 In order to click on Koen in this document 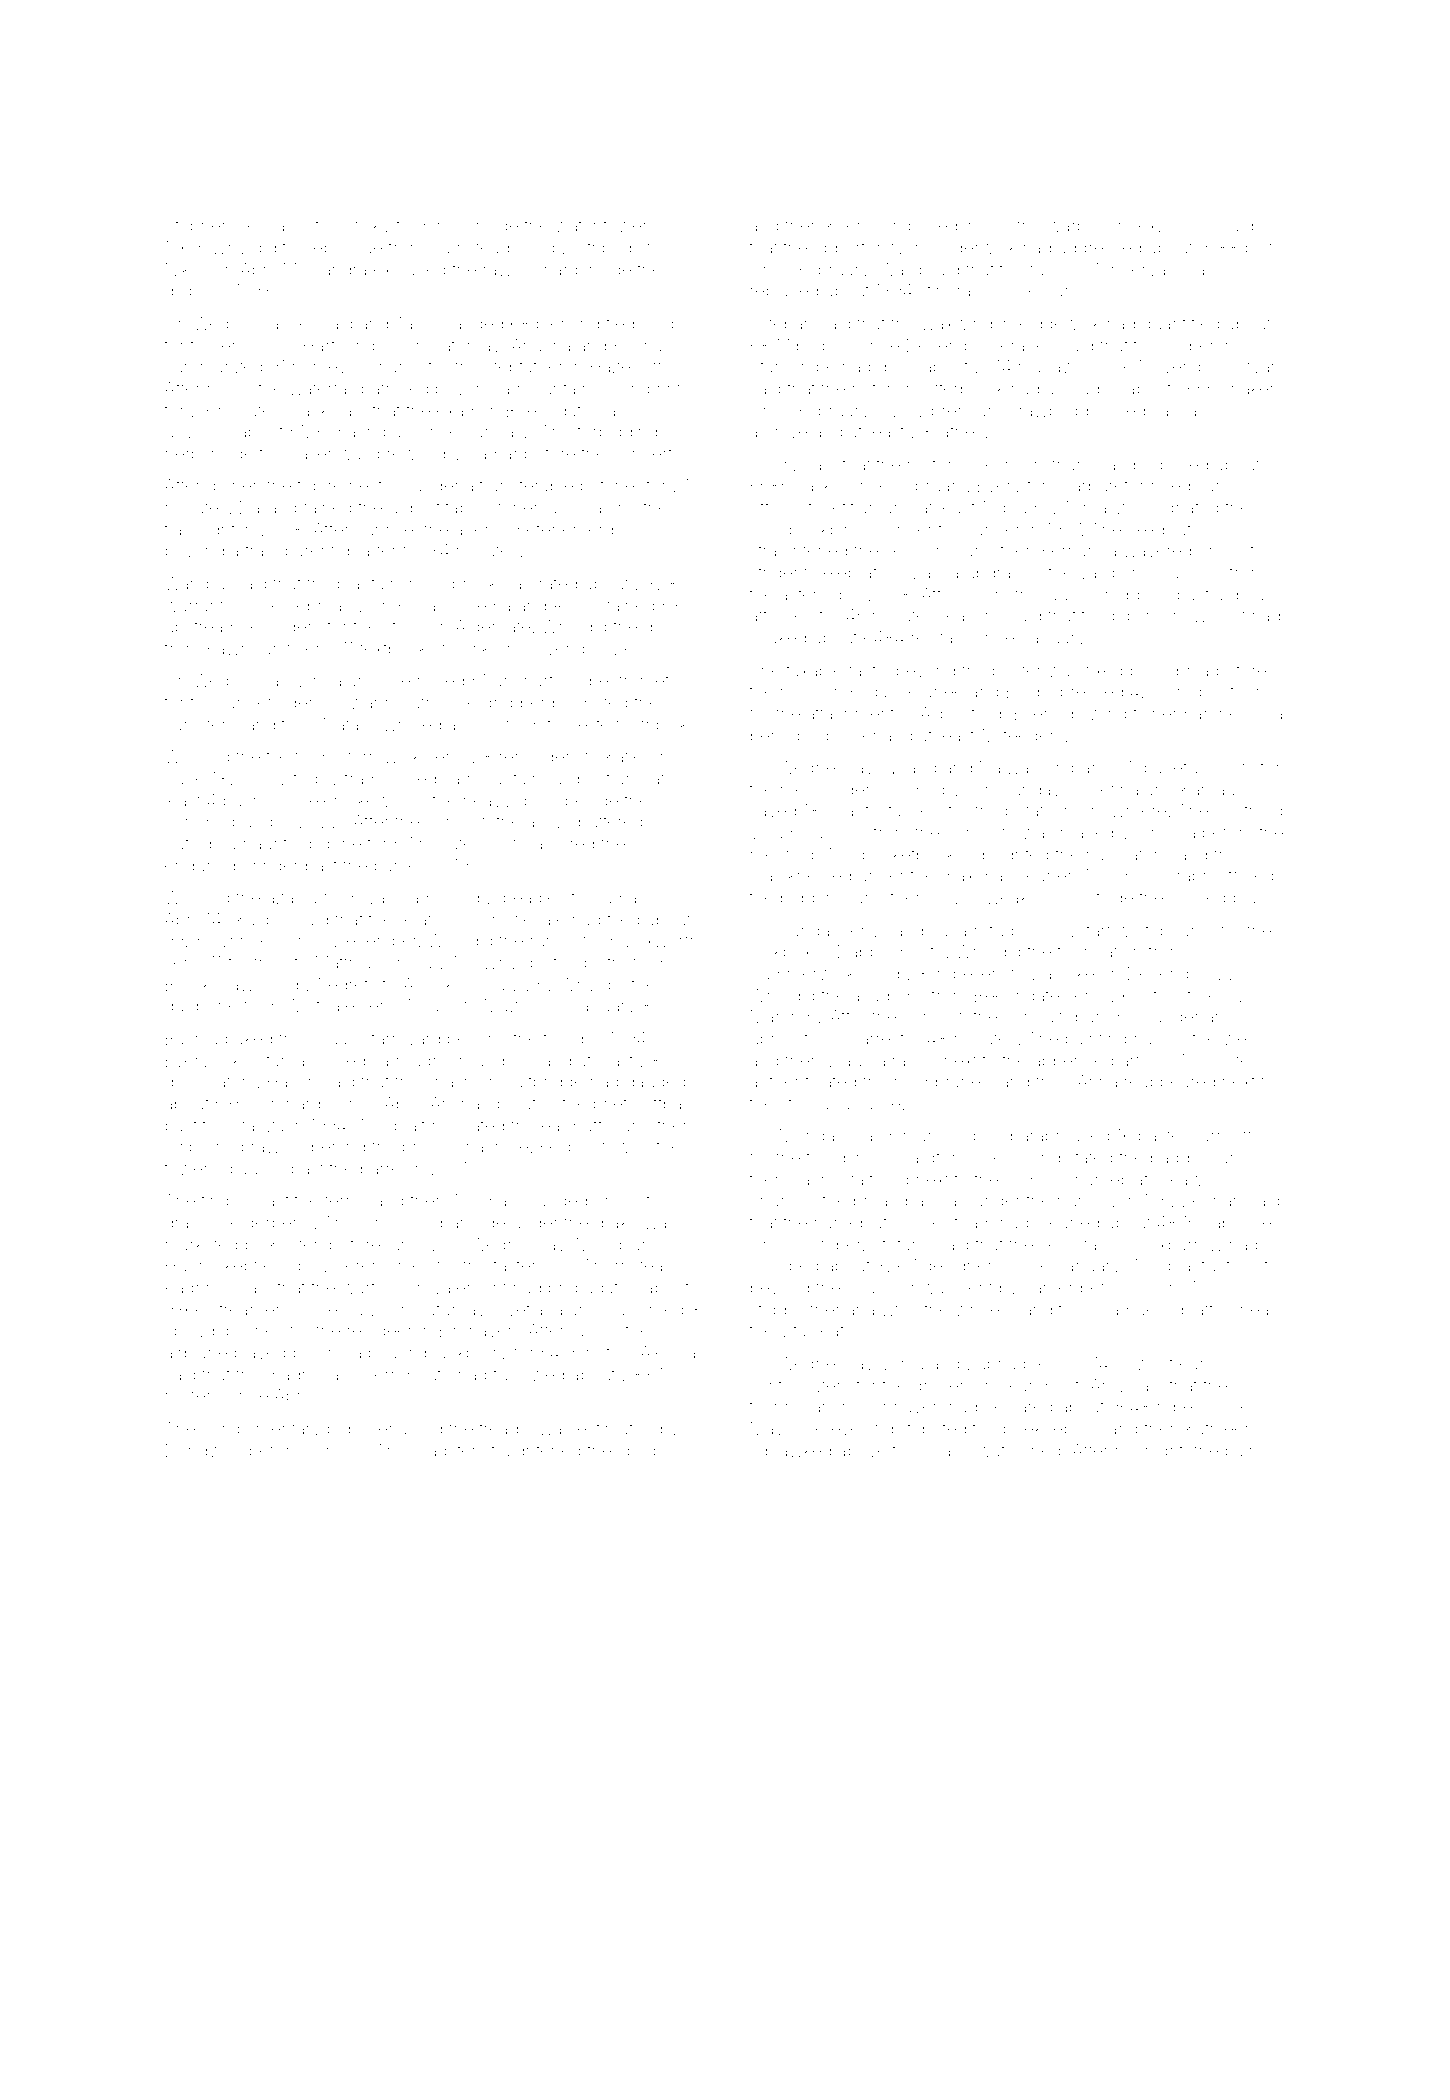, I will do `click(846, 225)`.
